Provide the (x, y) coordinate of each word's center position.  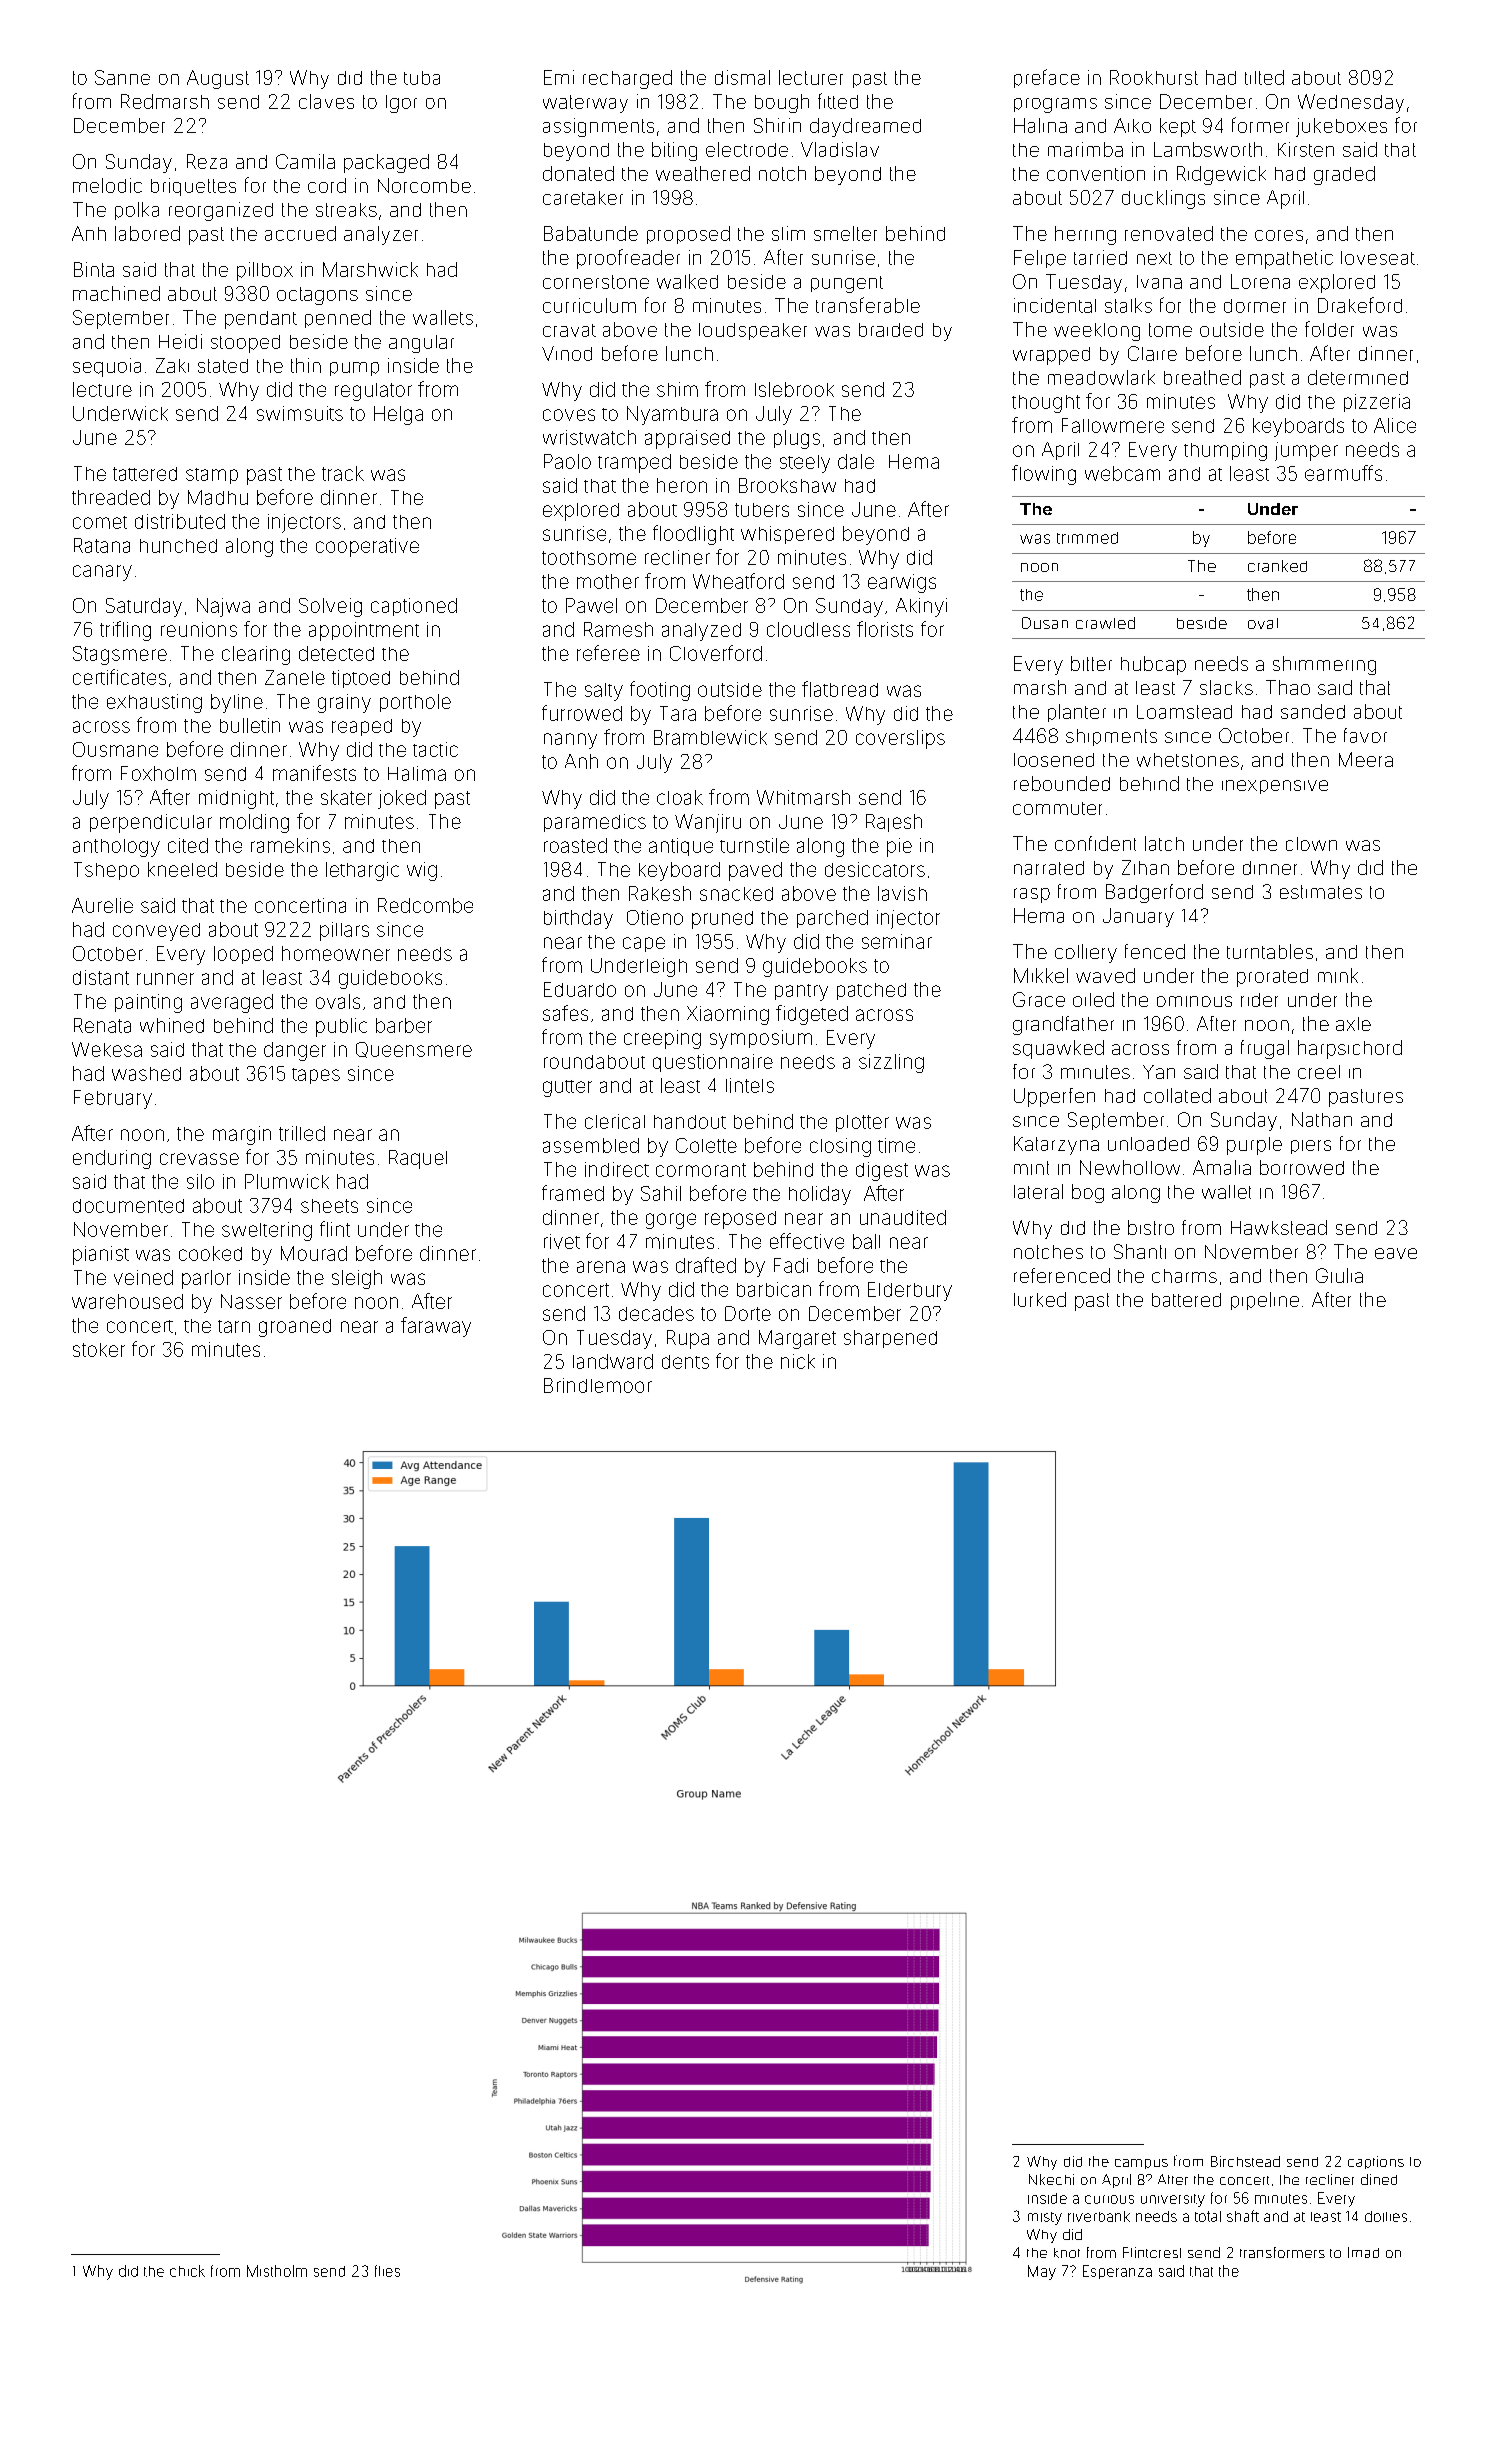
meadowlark (1101, 377)
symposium (761, 1039)
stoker (99, 1350)
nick (798, 1361)
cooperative (367, 547)
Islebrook (794, 389)
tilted (1264, 77)
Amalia (1222, 1167)
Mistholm (277, 2271)
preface (1047, 78)
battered (1186, 1300)
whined (172, 1025)
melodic (107, 185)
